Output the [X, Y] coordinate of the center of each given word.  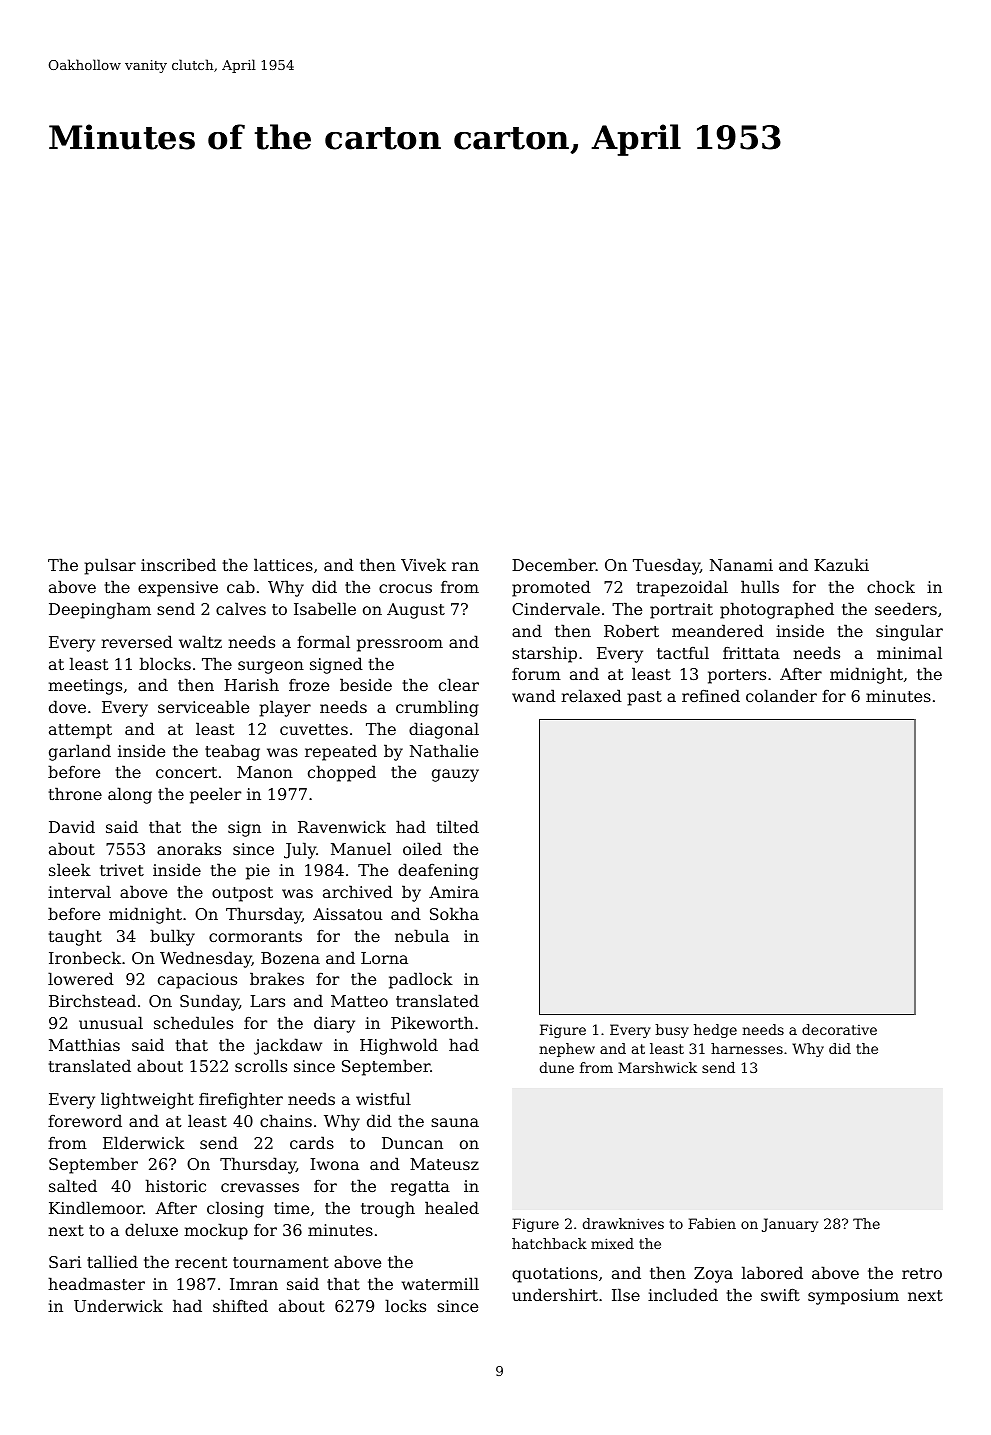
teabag [232, 752]
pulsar [110, 566]
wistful [383, 1098]
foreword [85, 1120]
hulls [760, 586]
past [644, 698]
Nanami [741, 565]
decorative [839, 1029]
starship [544, 654]
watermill [440, 1283]
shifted [240, 1305]
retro [922, 1273]
